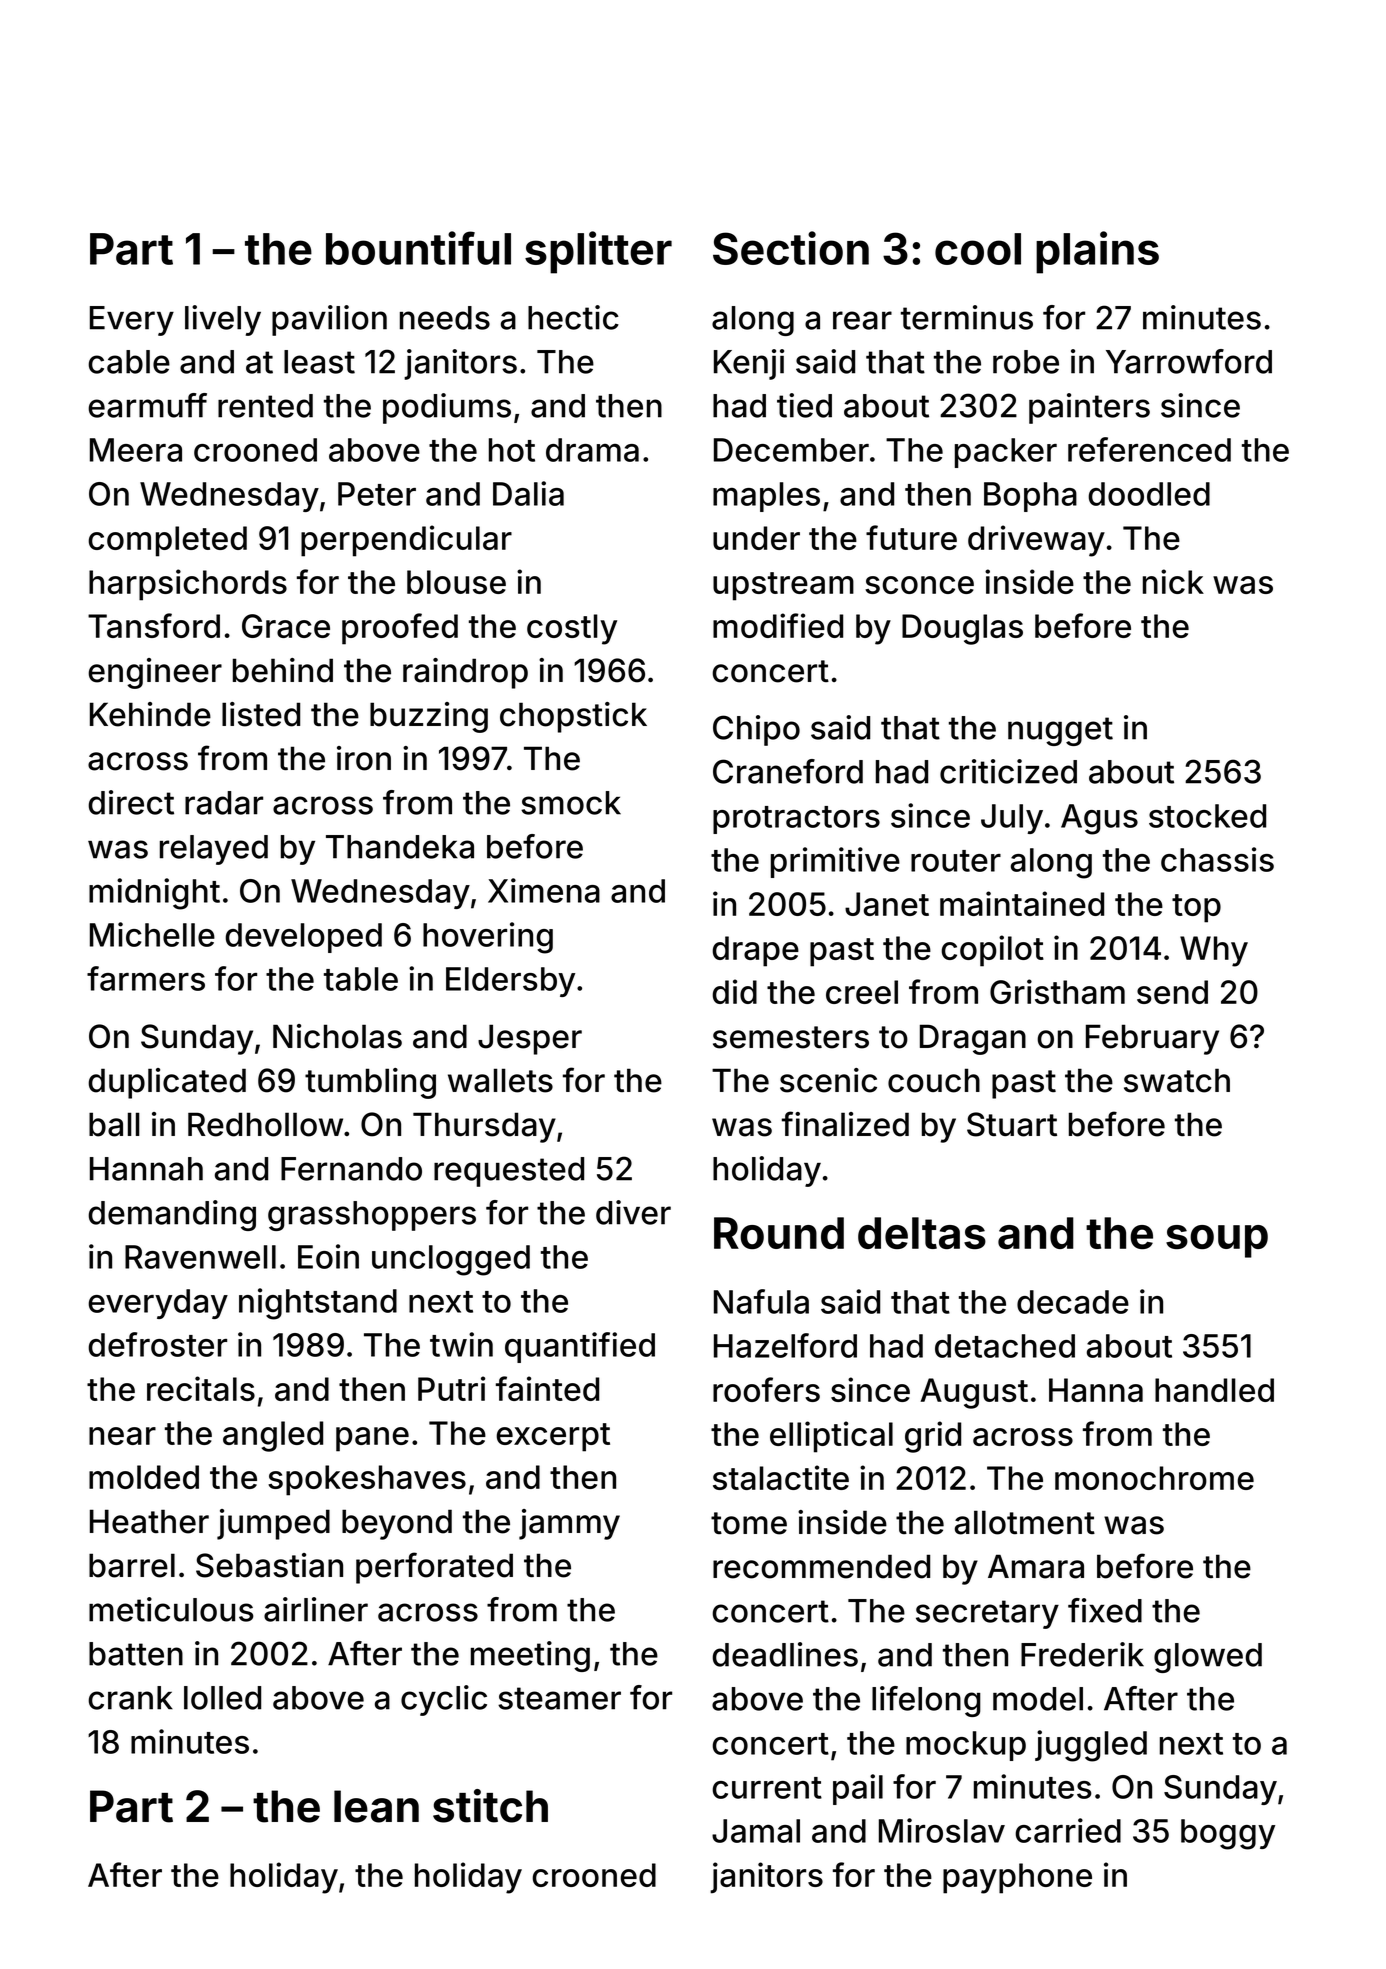 The width and height of the screenshot is (1386, 1969). I want to click on Jamal, so click(756, 1831).
